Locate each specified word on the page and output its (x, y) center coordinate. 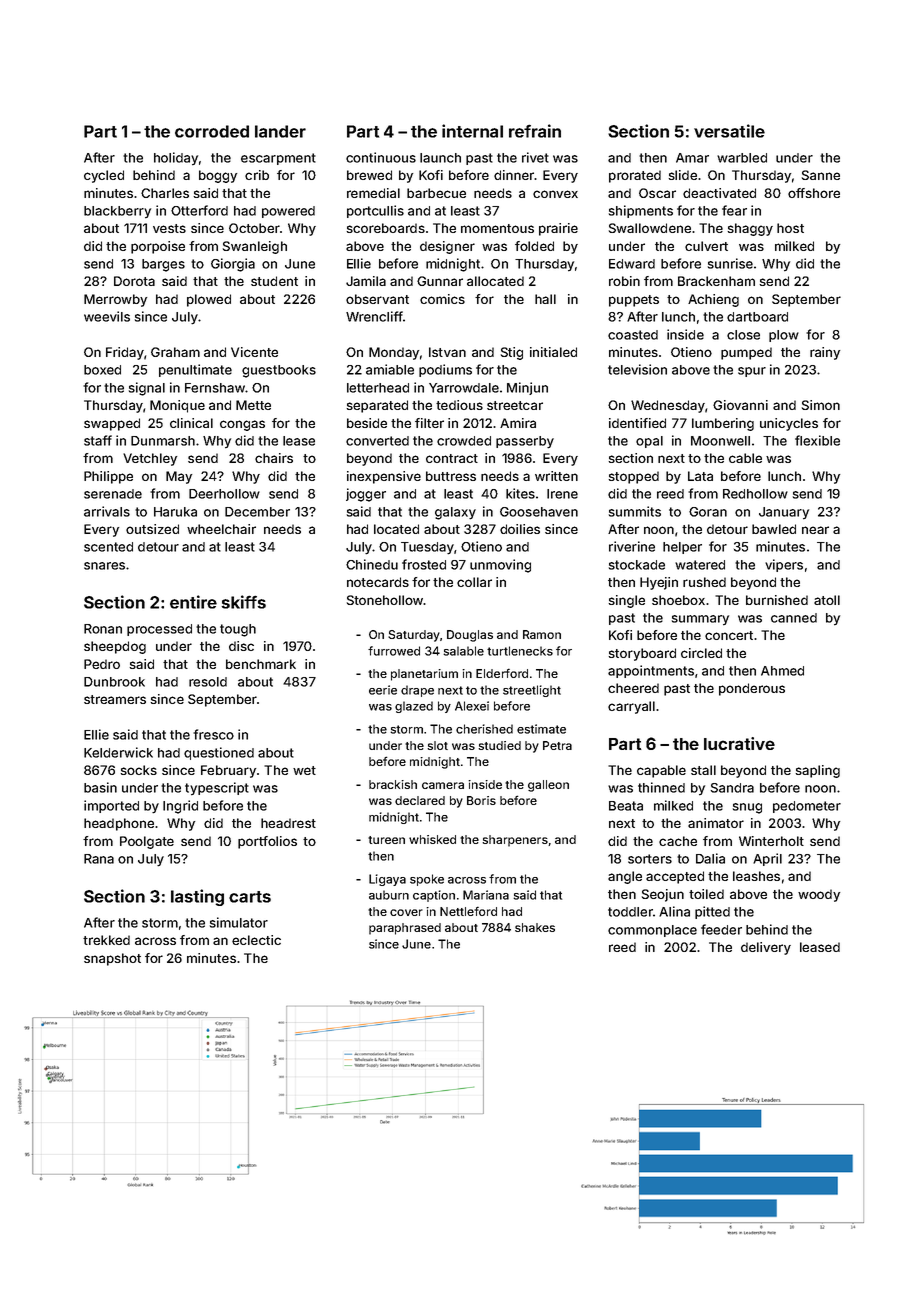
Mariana (486, 895)
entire (193, 602)
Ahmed (782, 671)
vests (169, 228)
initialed (553, 352)
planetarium (424, 675)
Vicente (254, 352)
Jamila (366, 281)
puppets (634, 301)
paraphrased (405, 929)
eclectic (256, 940)
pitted (712, 912)
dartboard (757, 317)
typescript (217, 789)
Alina (674, 911)
